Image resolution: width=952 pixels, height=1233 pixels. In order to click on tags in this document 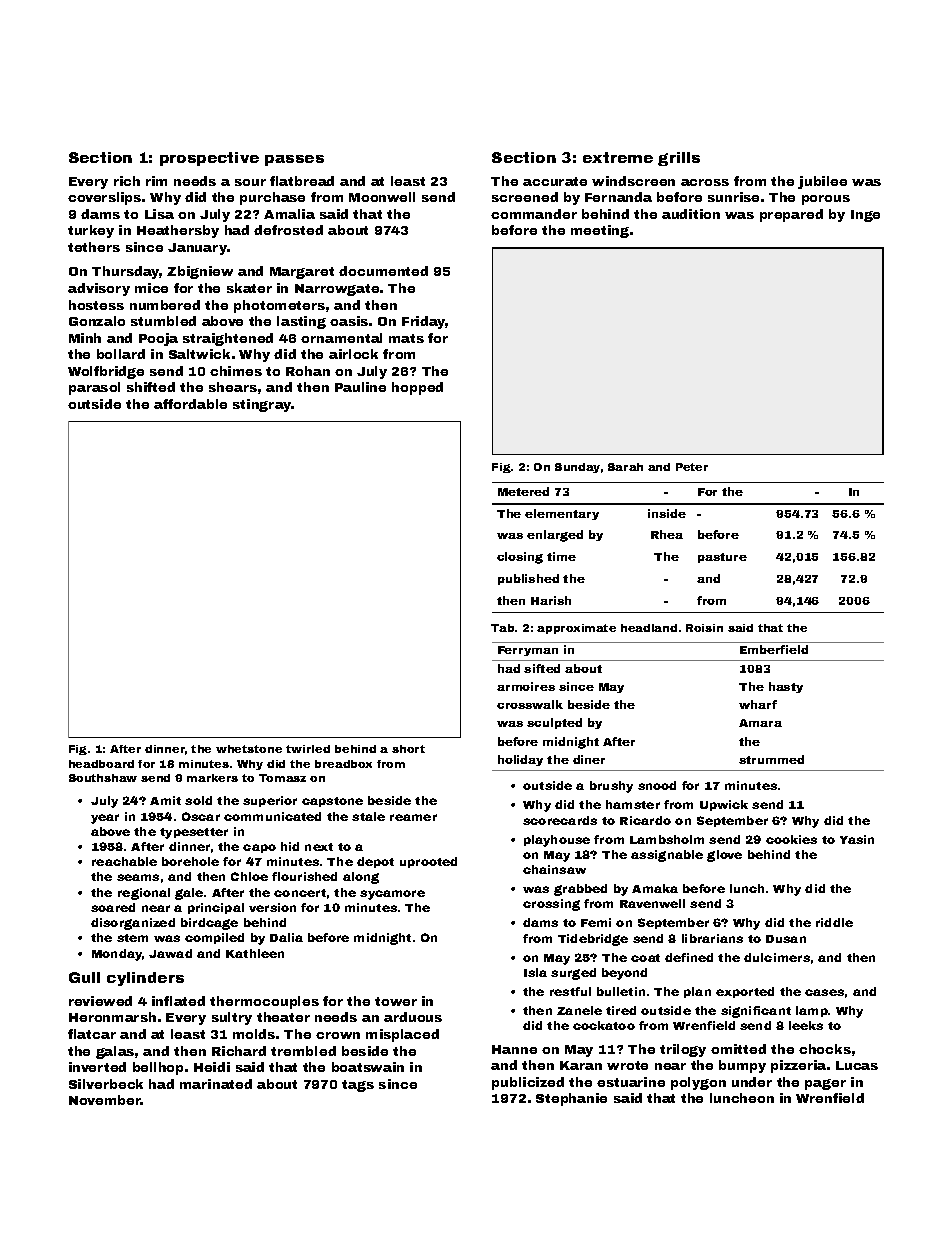, I will do `click(358, 1086)`.
